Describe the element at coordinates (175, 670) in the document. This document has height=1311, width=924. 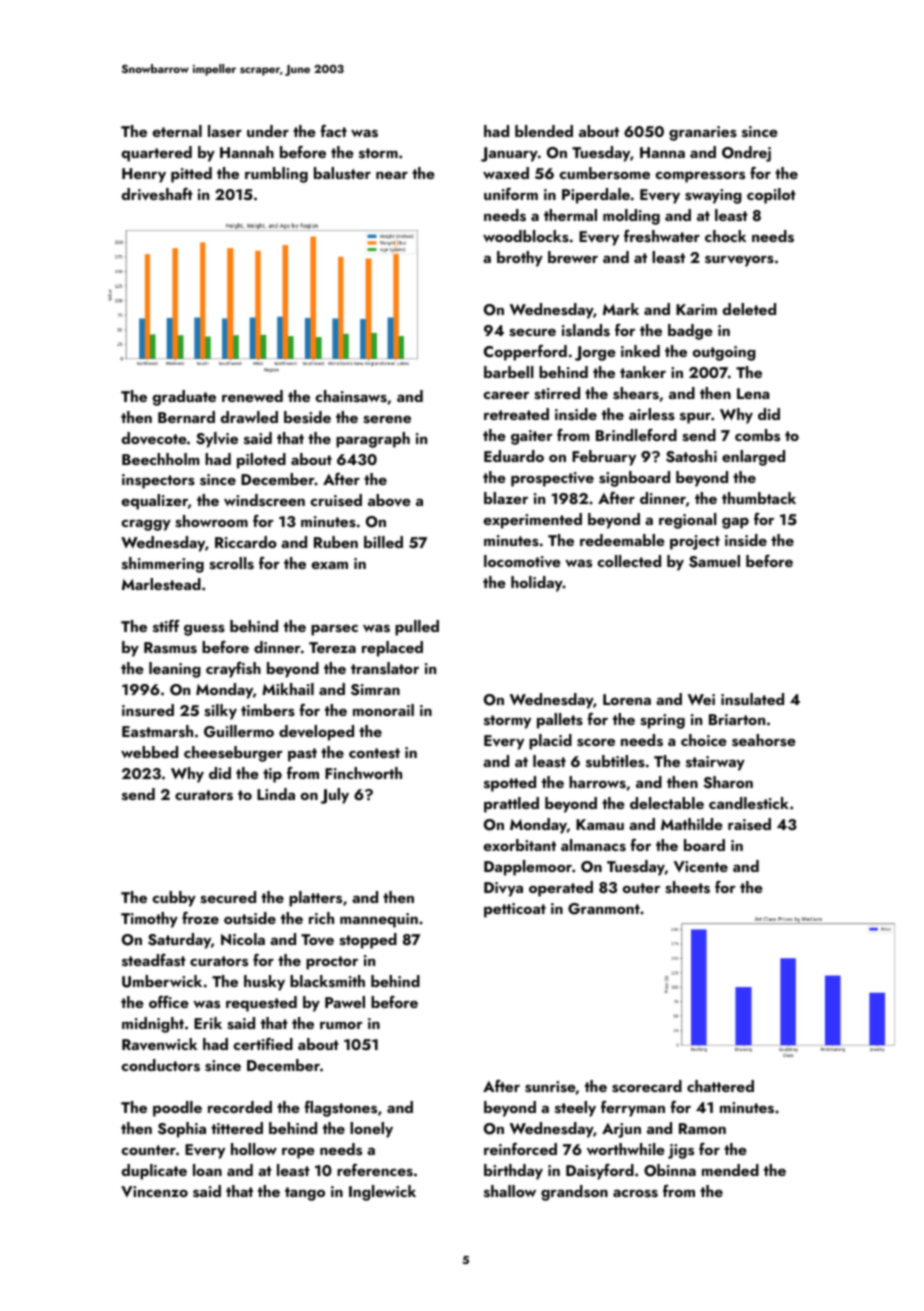
I see `leaning` at that location.
